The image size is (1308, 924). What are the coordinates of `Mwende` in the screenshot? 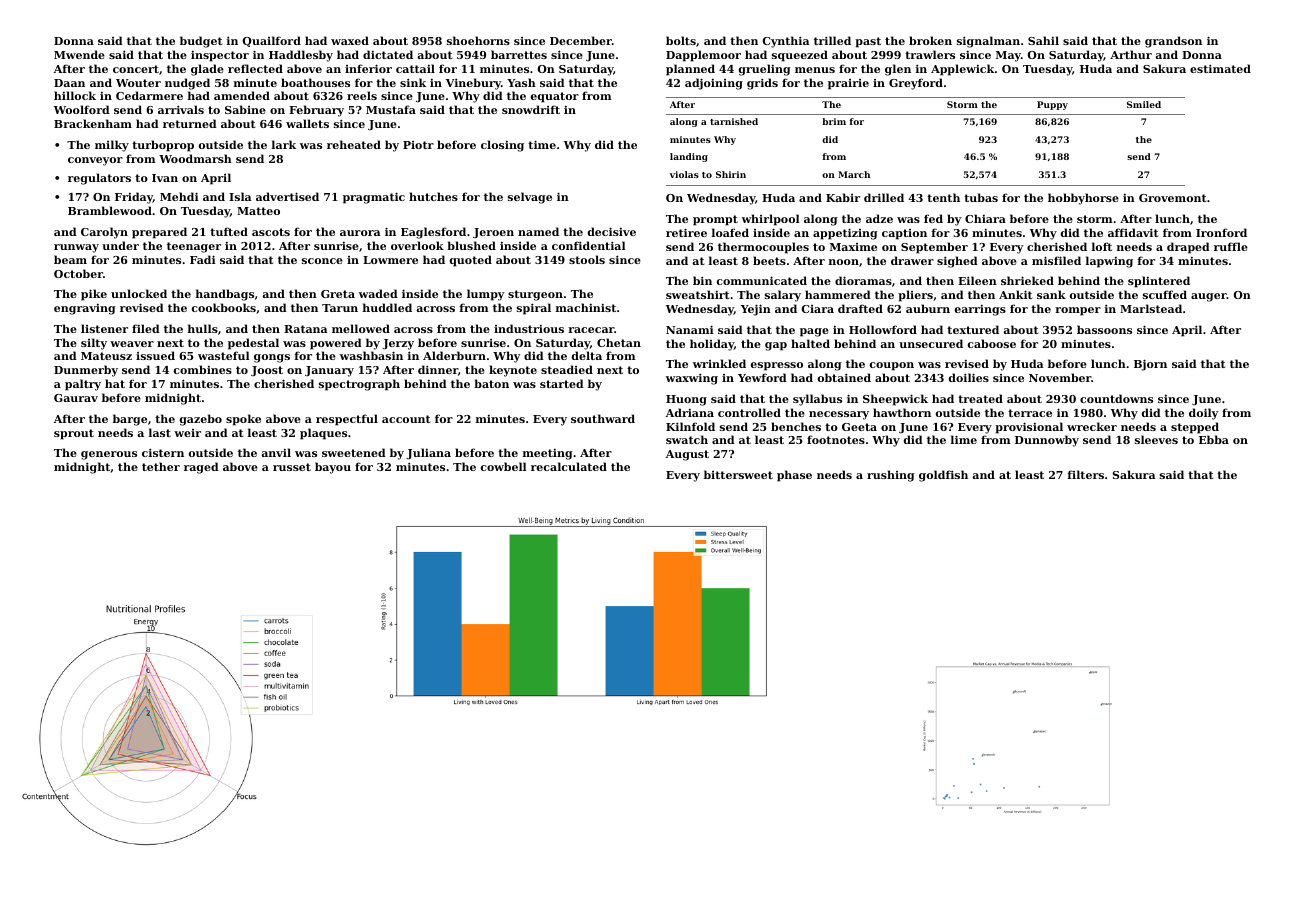 It's located at (79, 54).
